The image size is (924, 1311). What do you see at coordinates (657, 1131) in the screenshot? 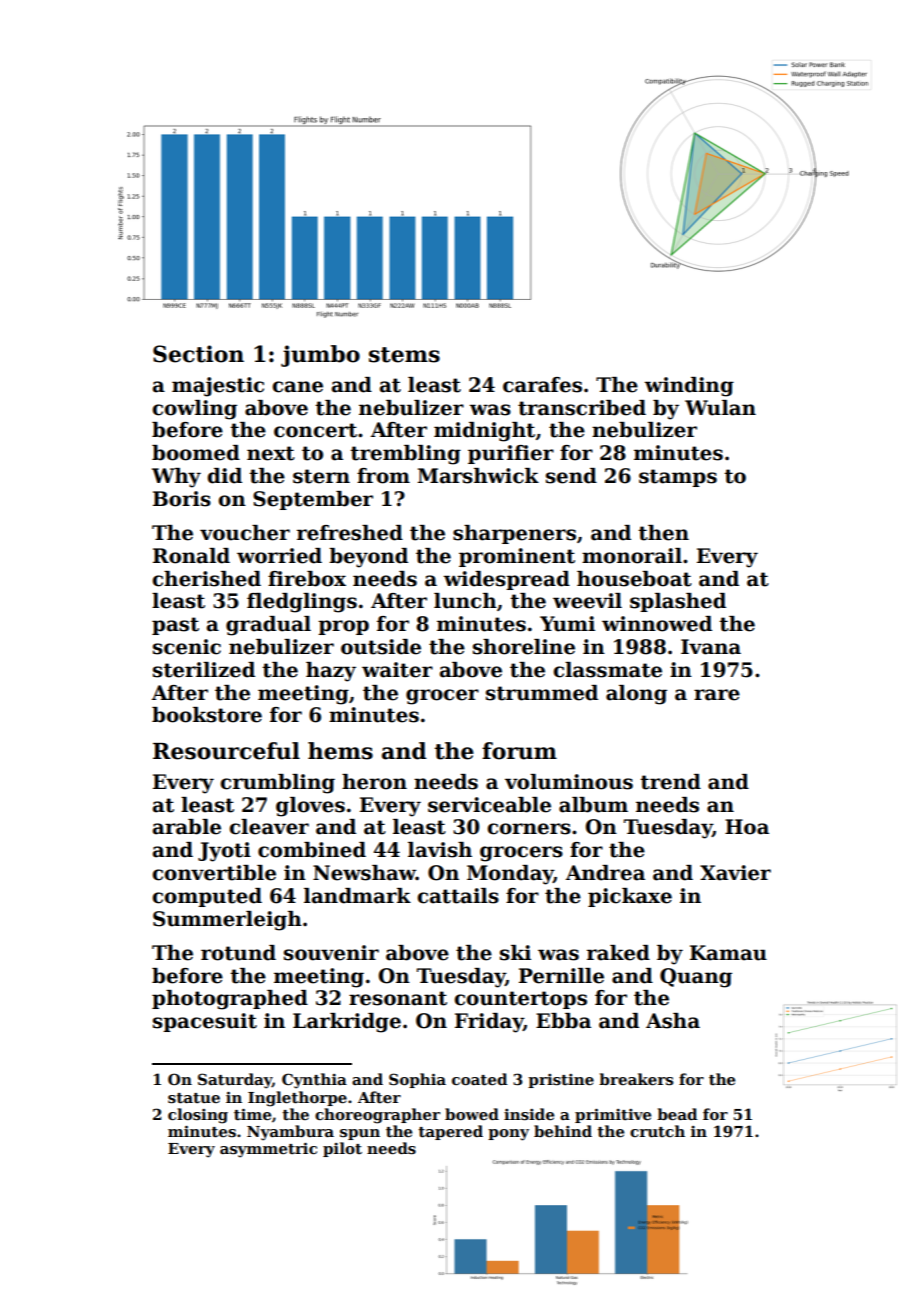
I see `crutch` at bounding box center [657, 1131].
